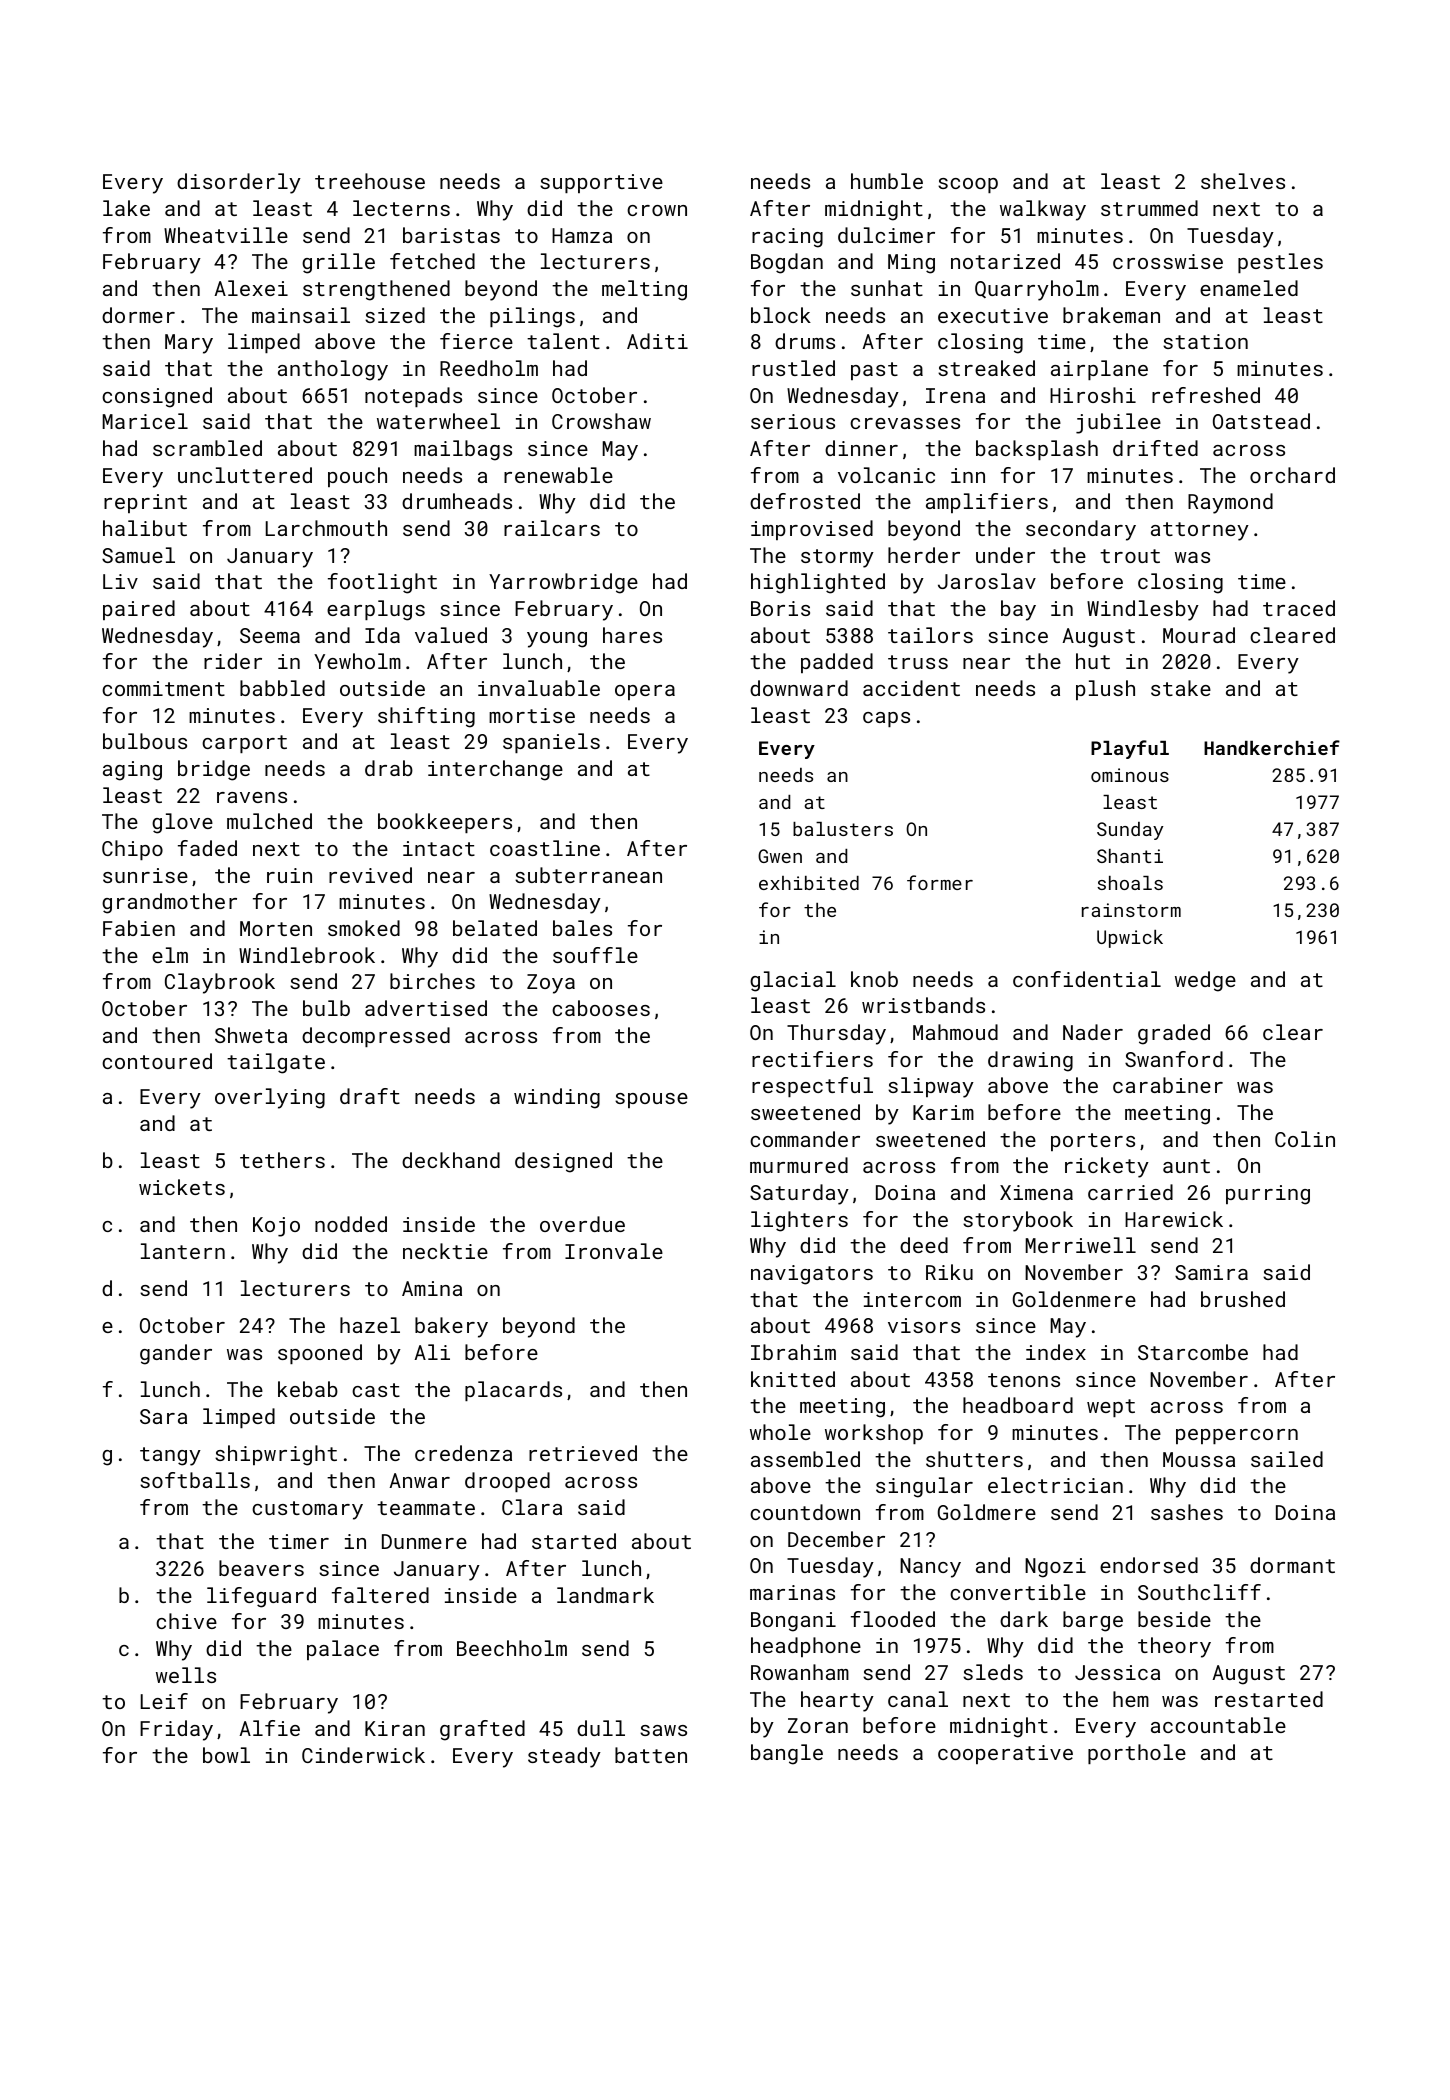 The image size is (1450, 2100). I want to click on grafted, so click(482, 1730).
